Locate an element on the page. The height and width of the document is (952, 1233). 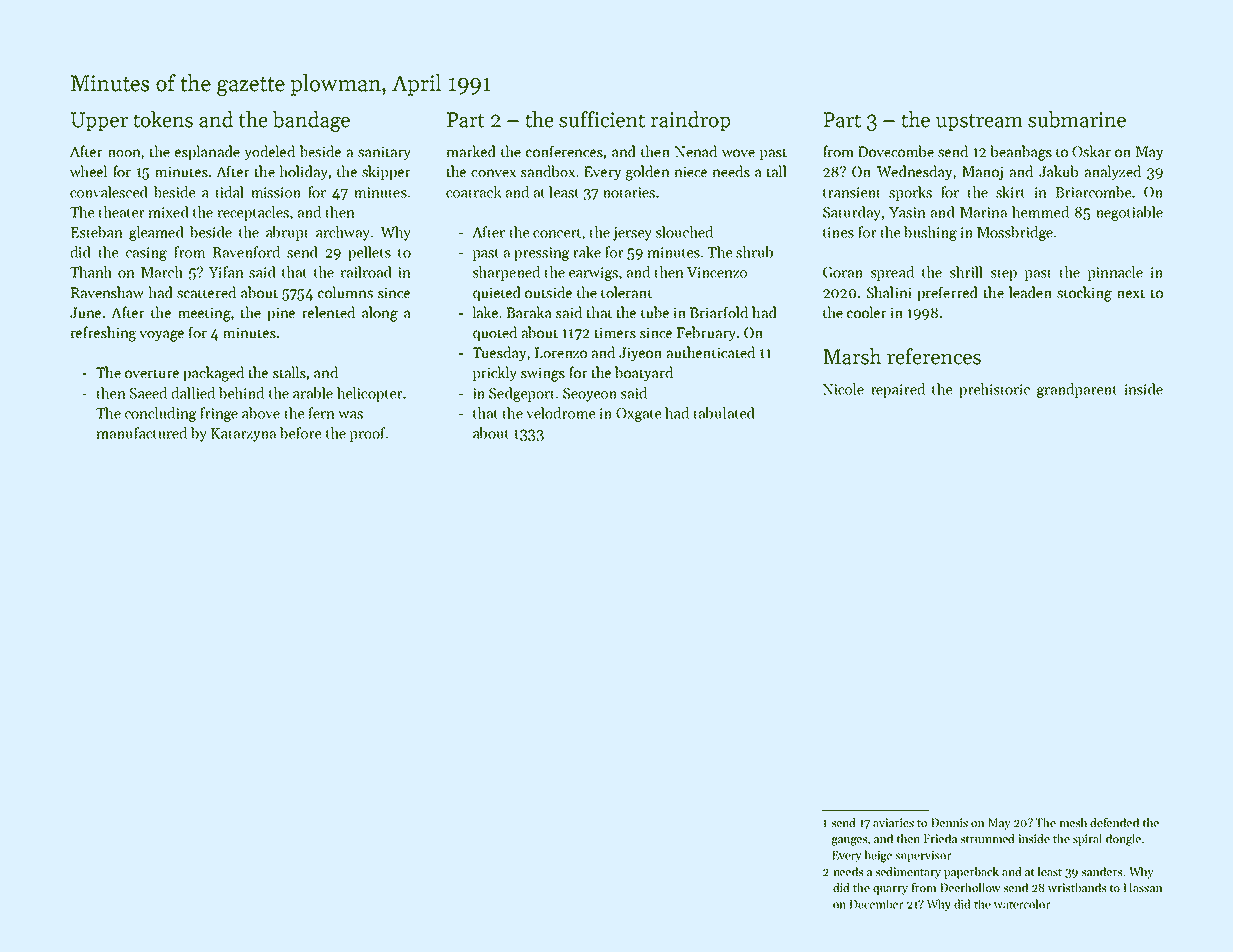
grandparent is located at coordinates (1077, 390).
